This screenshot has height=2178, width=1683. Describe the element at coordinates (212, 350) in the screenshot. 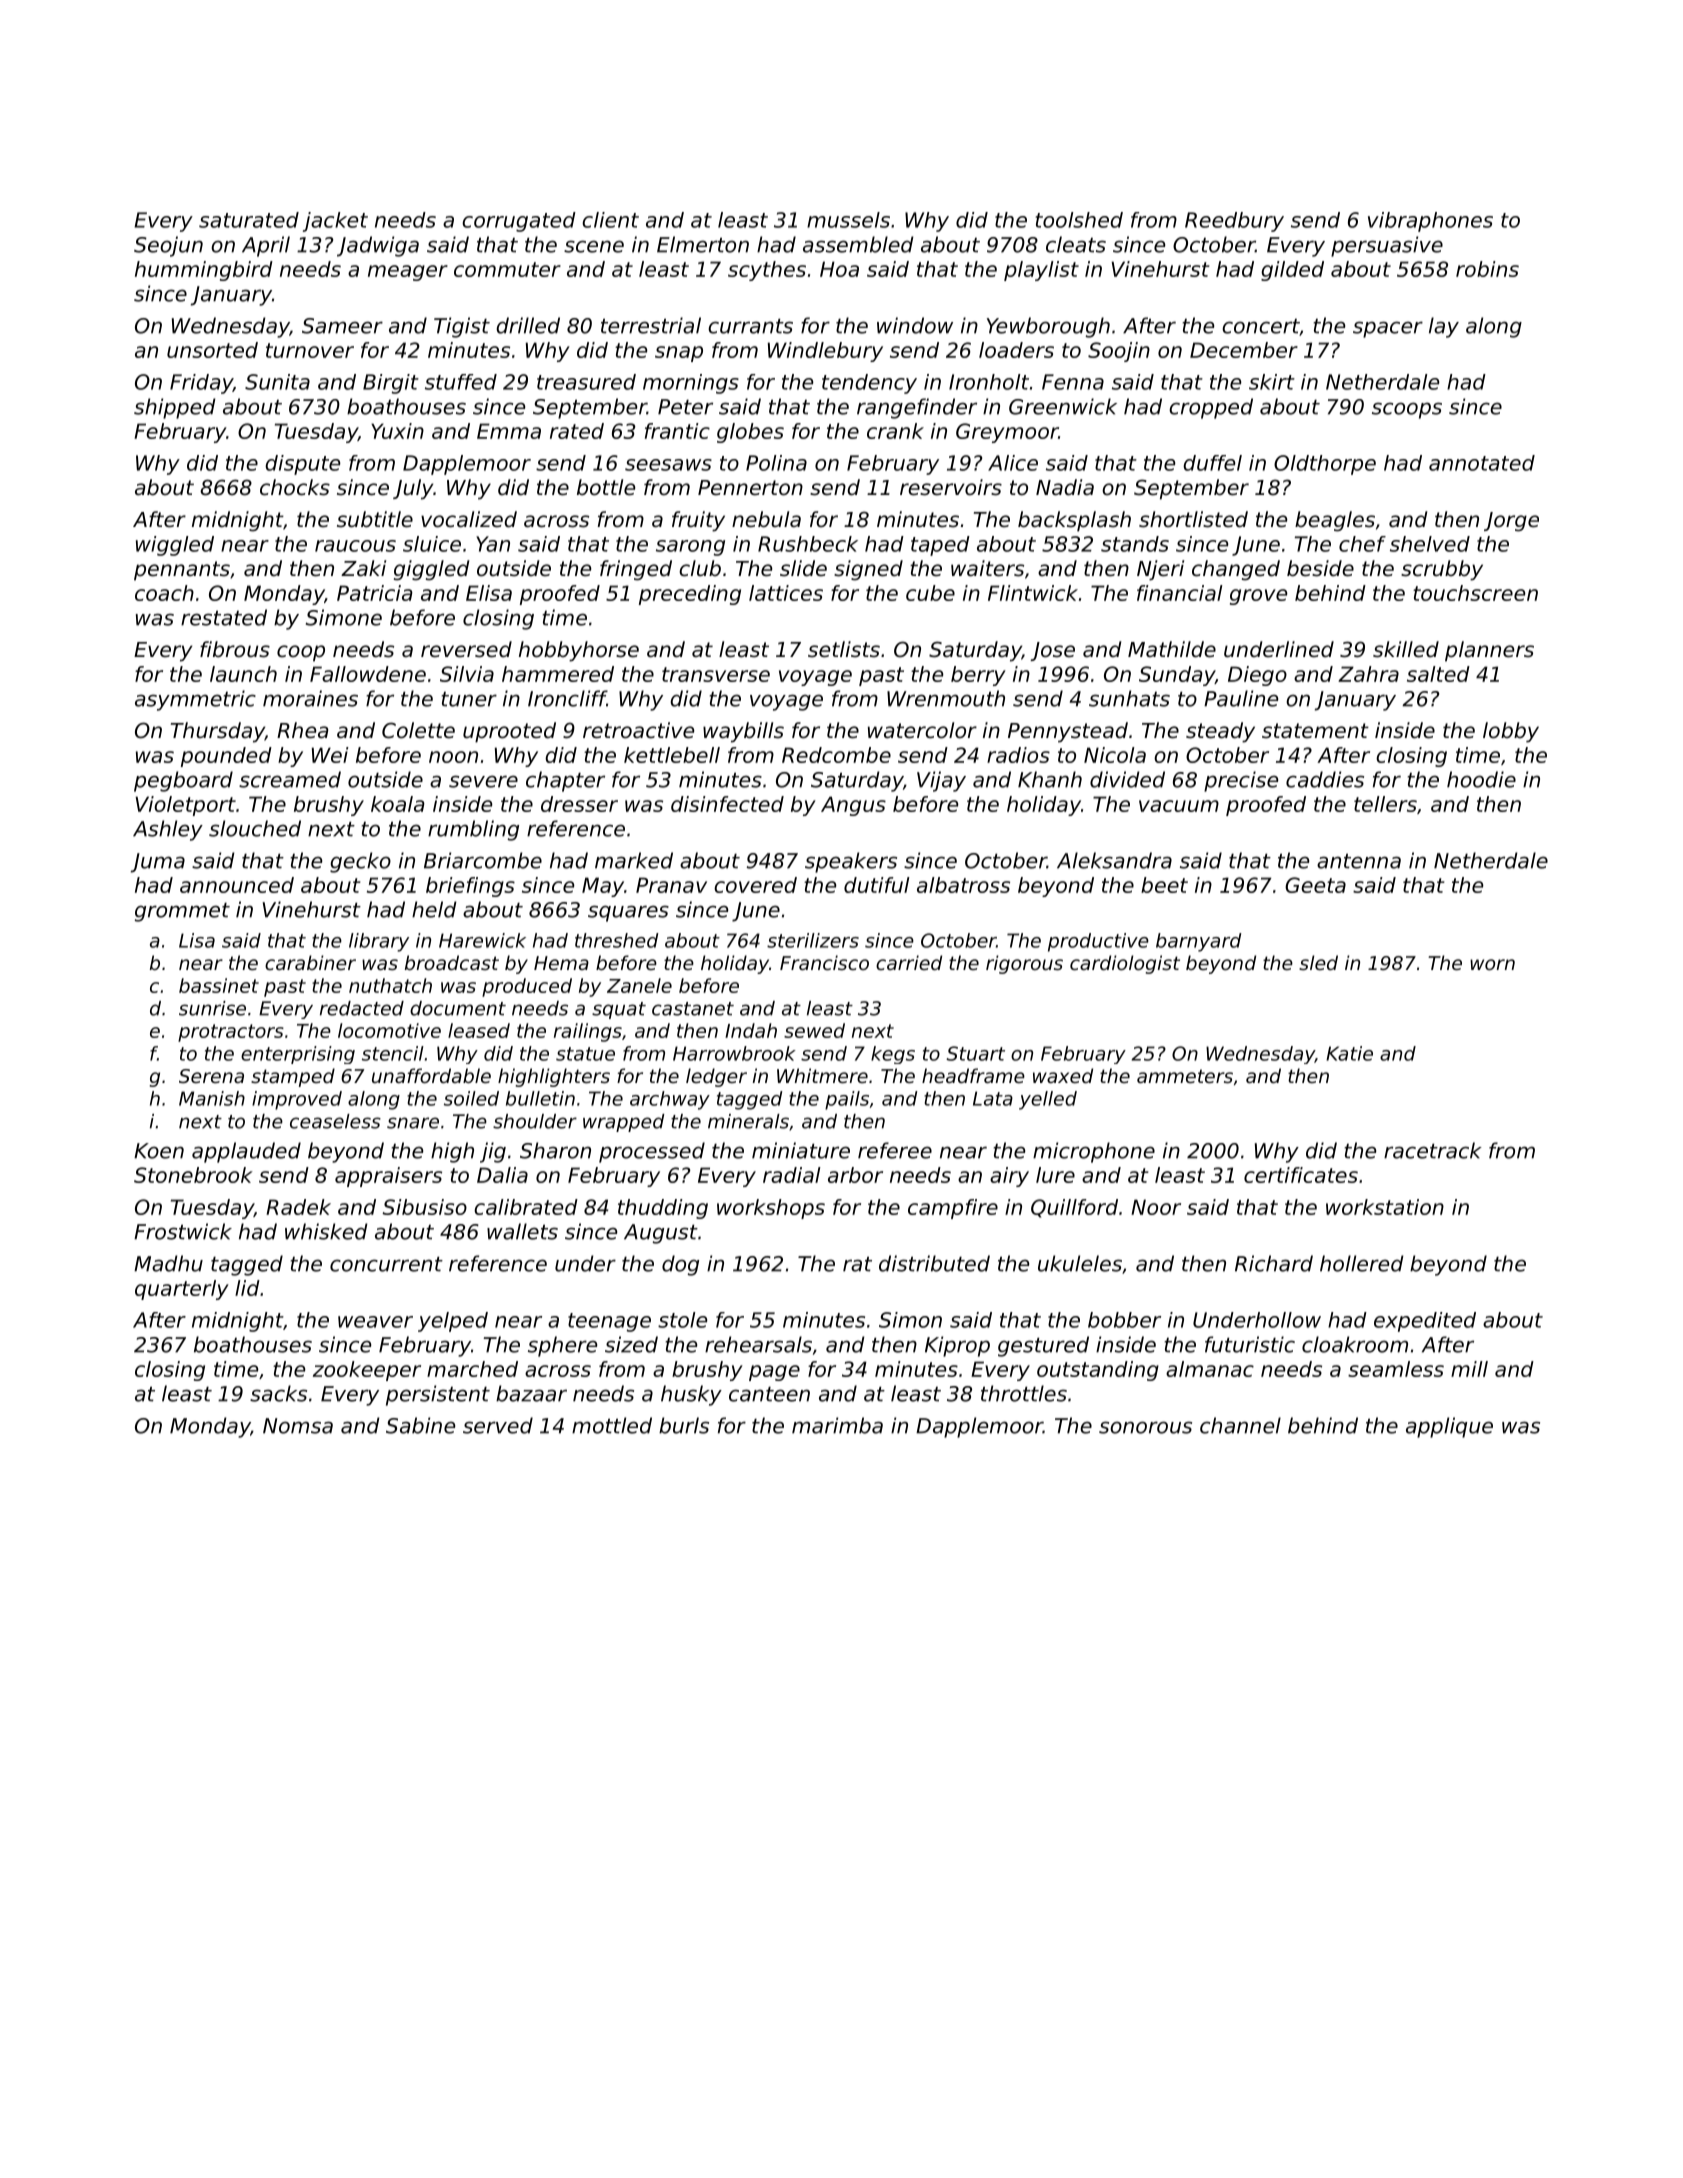

I see `unsorted` at that location.
